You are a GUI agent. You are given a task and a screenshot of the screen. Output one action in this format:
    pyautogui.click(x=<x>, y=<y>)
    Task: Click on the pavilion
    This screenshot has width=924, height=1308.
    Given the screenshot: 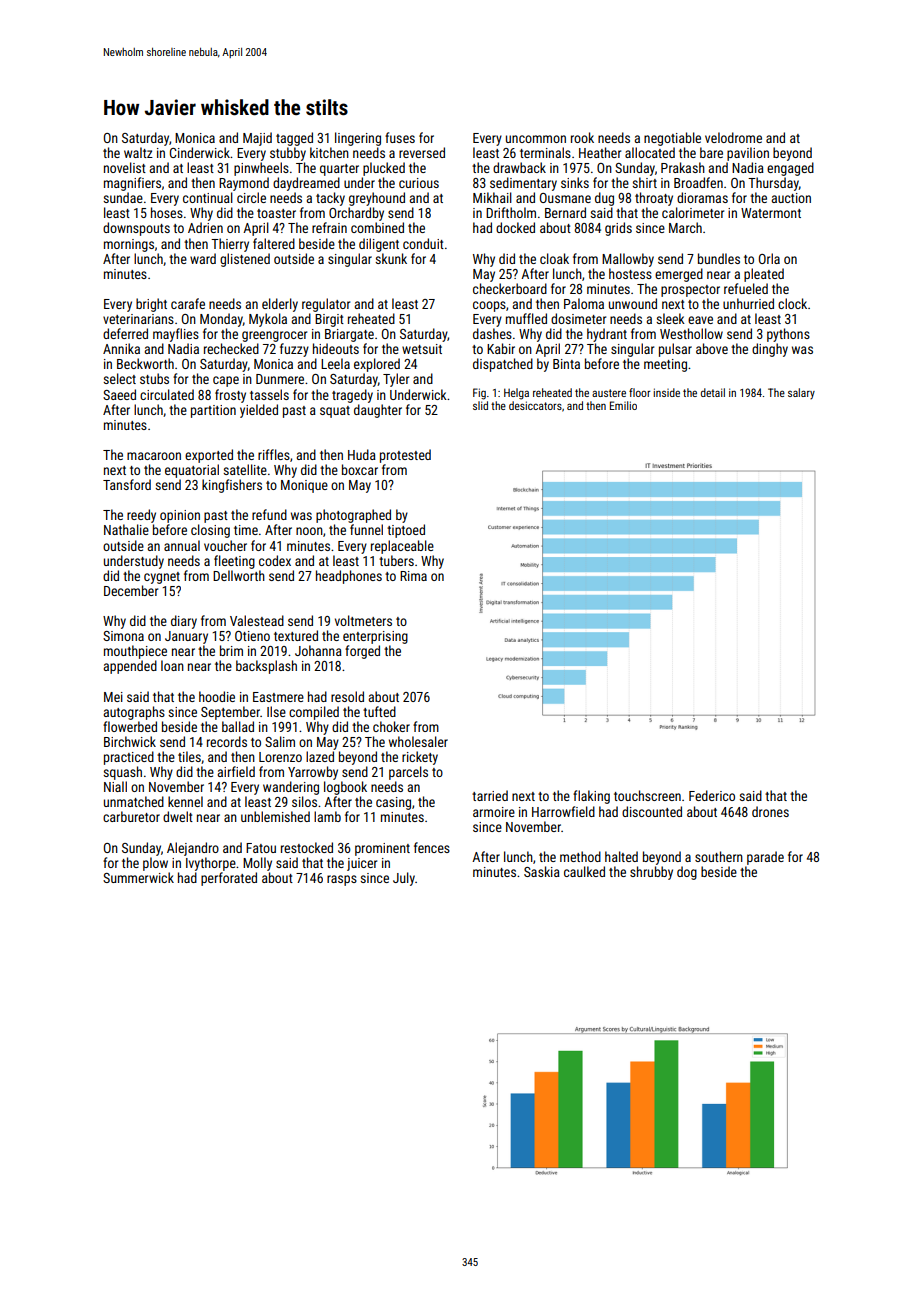 What is the action you would take?
    pyautogui.click(x=748, y=154)
